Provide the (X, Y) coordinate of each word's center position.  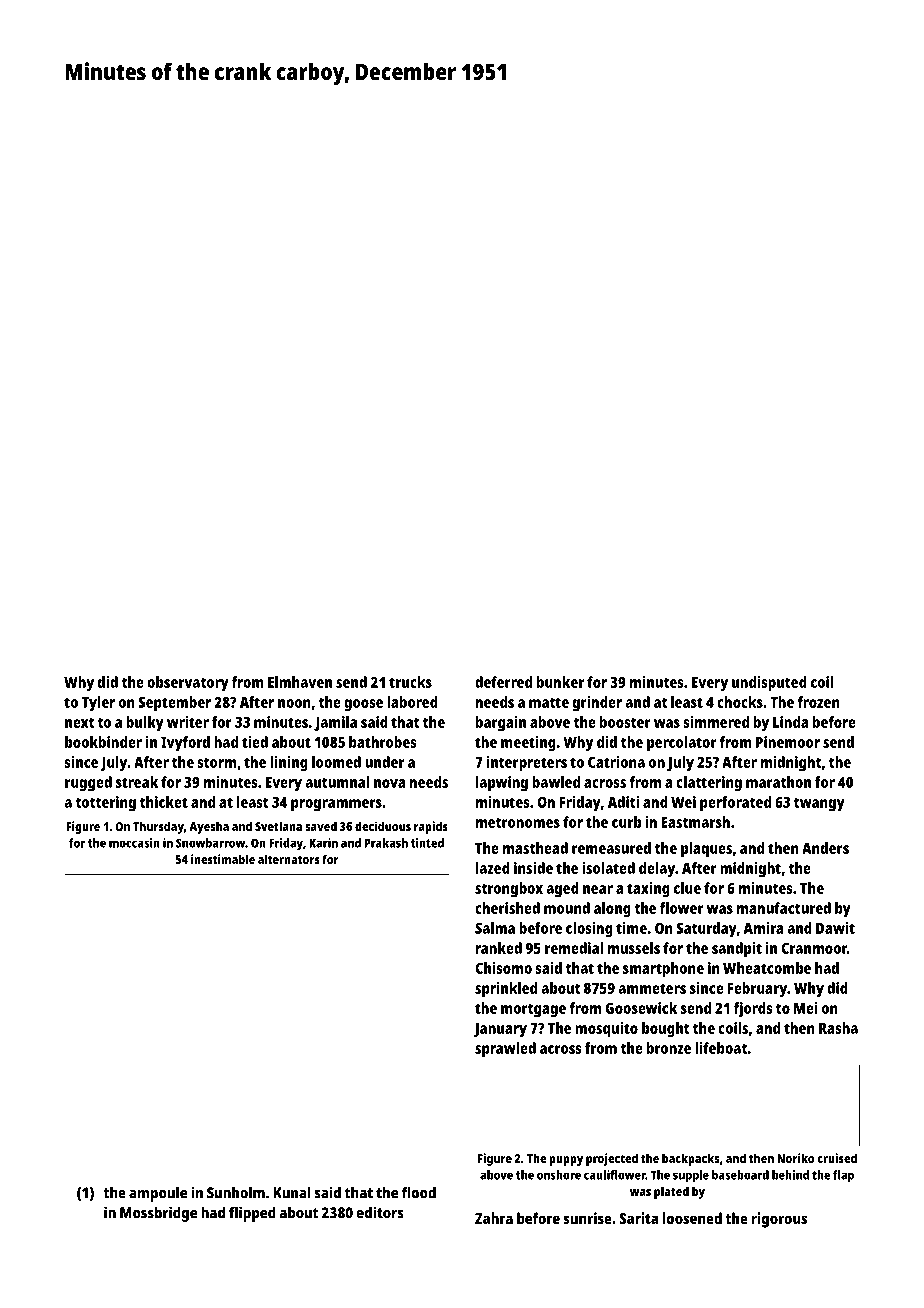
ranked (499, 948)
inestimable (223, 859)
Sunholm (236, 1192)
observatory (188, 684)
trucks (410, 682)
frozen (818, 702)
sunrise (587, 1218)
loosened (692, 1218)
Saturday (706, 930)
